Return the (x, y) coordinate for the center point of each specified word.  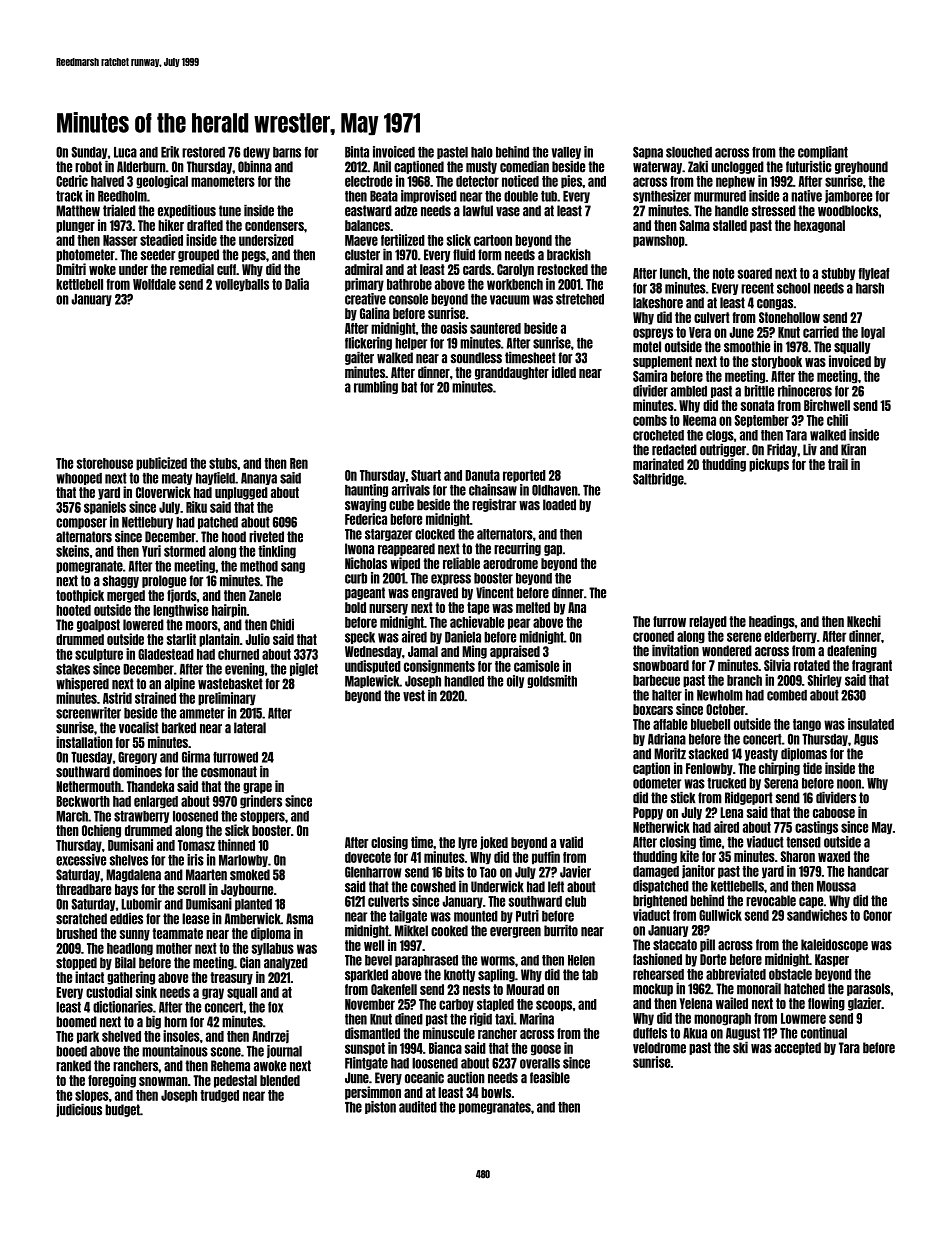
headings (772, 622)
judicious (79, 1110)
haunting (366, 490)
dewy (256, 153)
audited (418, 1107)
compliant (823, 152)
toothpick (80, 596)
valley (566, 153)
